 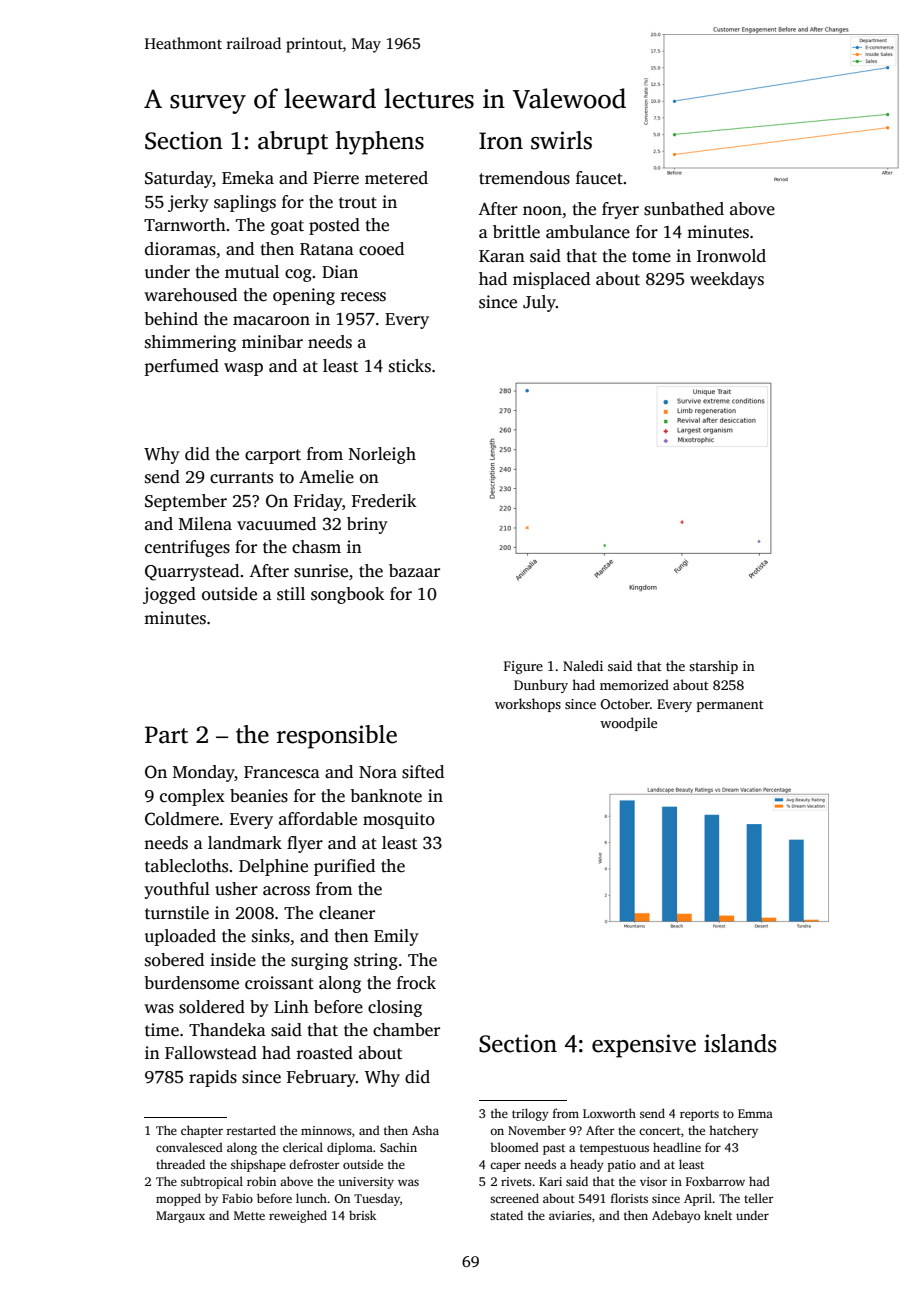 What do you see at coordinates (514, 1198) in the screenshot?
I see `screened` at bounding box center [514, 1198].
